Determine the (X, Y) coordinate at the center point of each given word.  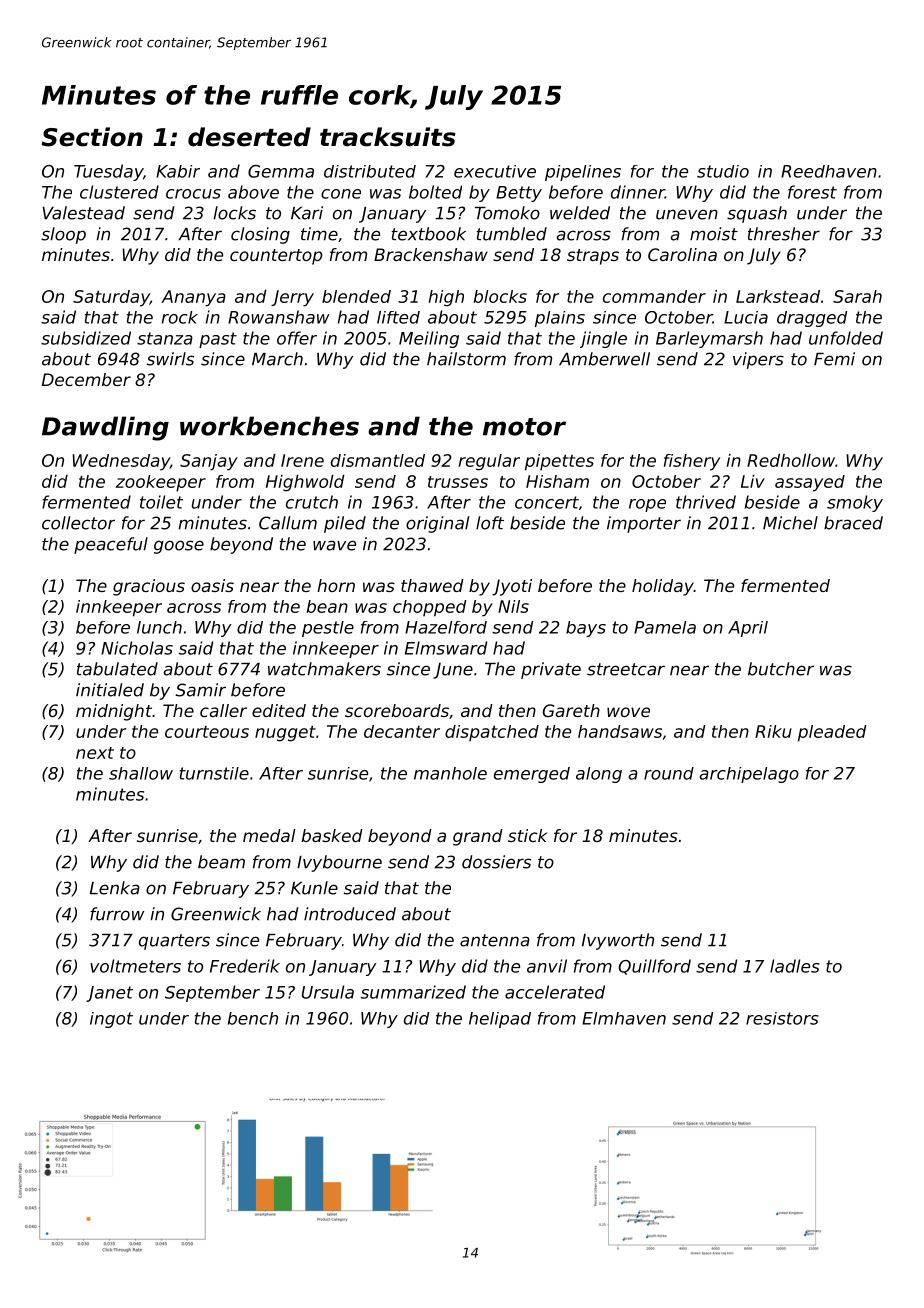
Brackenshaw (431, 254)
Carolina (682, 254)
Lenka (115, 888)
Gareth (571, 710)
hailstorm (466, 359)
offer (297, 338)
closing (260, 235)
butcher (781, 669)
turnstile (214, 773)
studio (723, 171)
